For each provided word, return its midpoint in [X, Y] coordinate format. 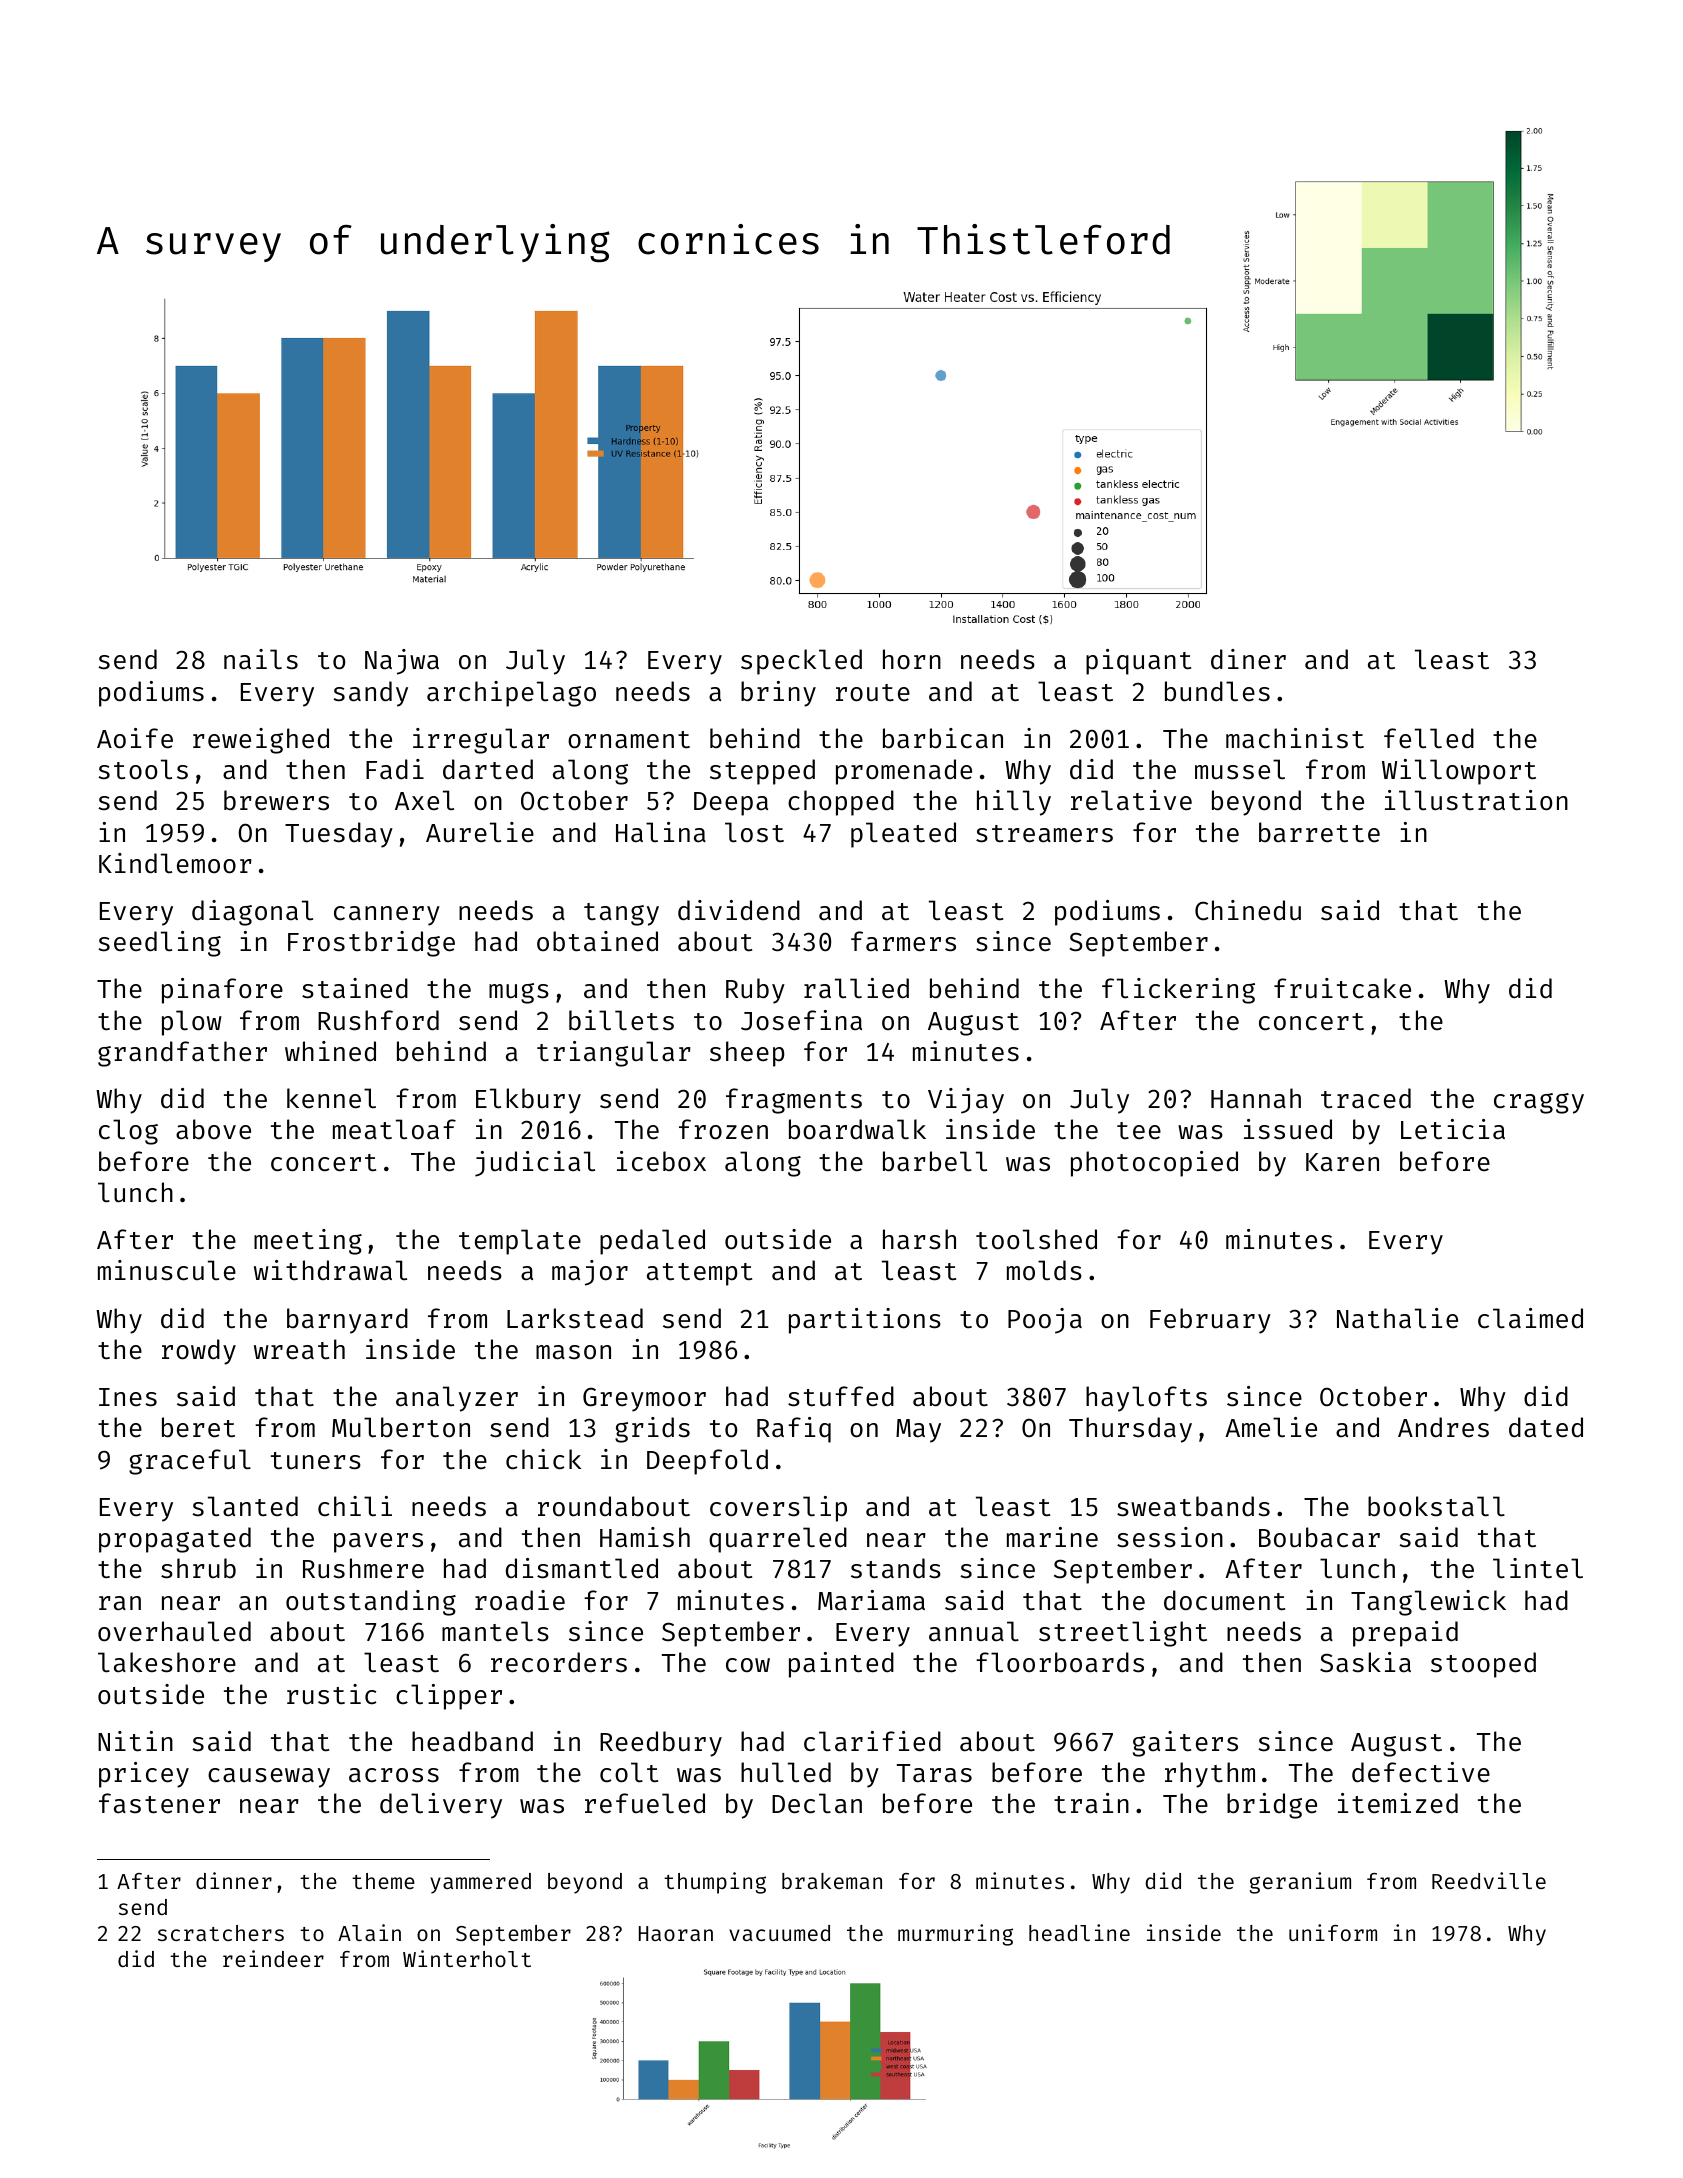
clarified [872, 1741]
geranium [1300, 1883]
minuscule [167, 1270]
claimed [1530, 1318]
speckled [801, 662]
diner [1248, 659]
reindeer [273, 1958]
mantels [495, 1631]
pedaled [652, 1242]
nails [261, 659]
